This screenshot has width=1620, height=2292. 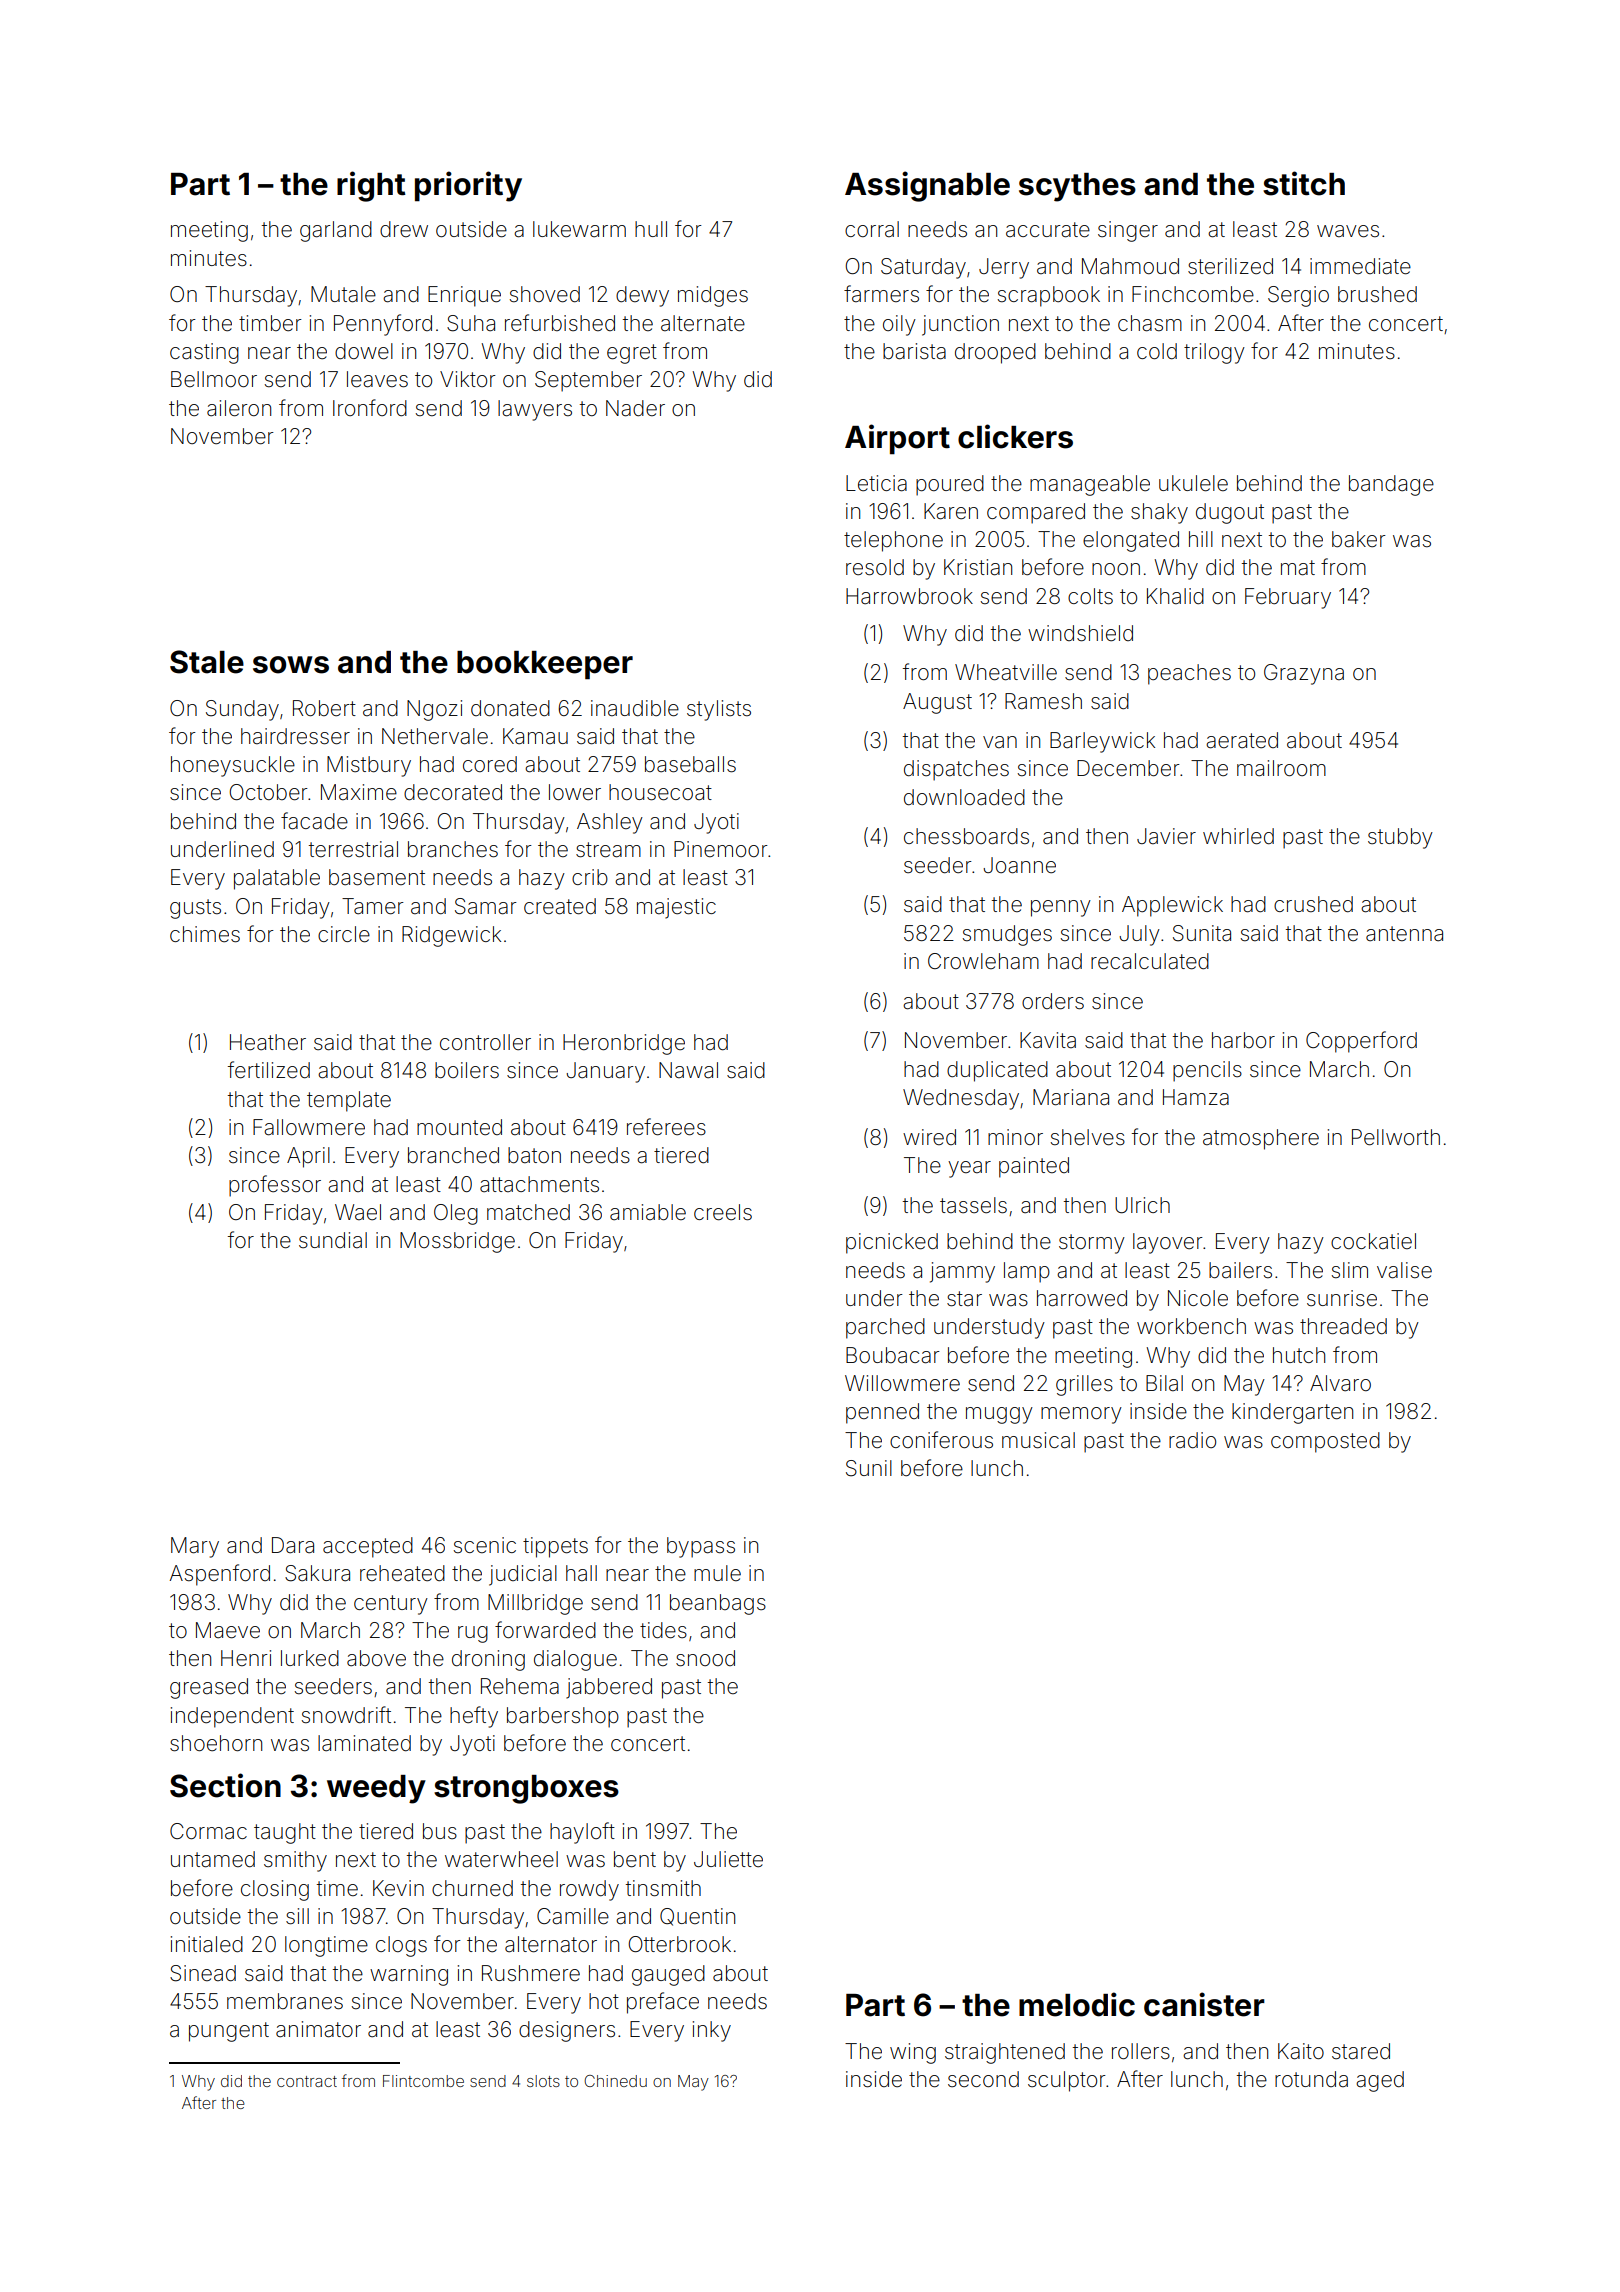 I want to click on egret, so click(x=632, y=354).
